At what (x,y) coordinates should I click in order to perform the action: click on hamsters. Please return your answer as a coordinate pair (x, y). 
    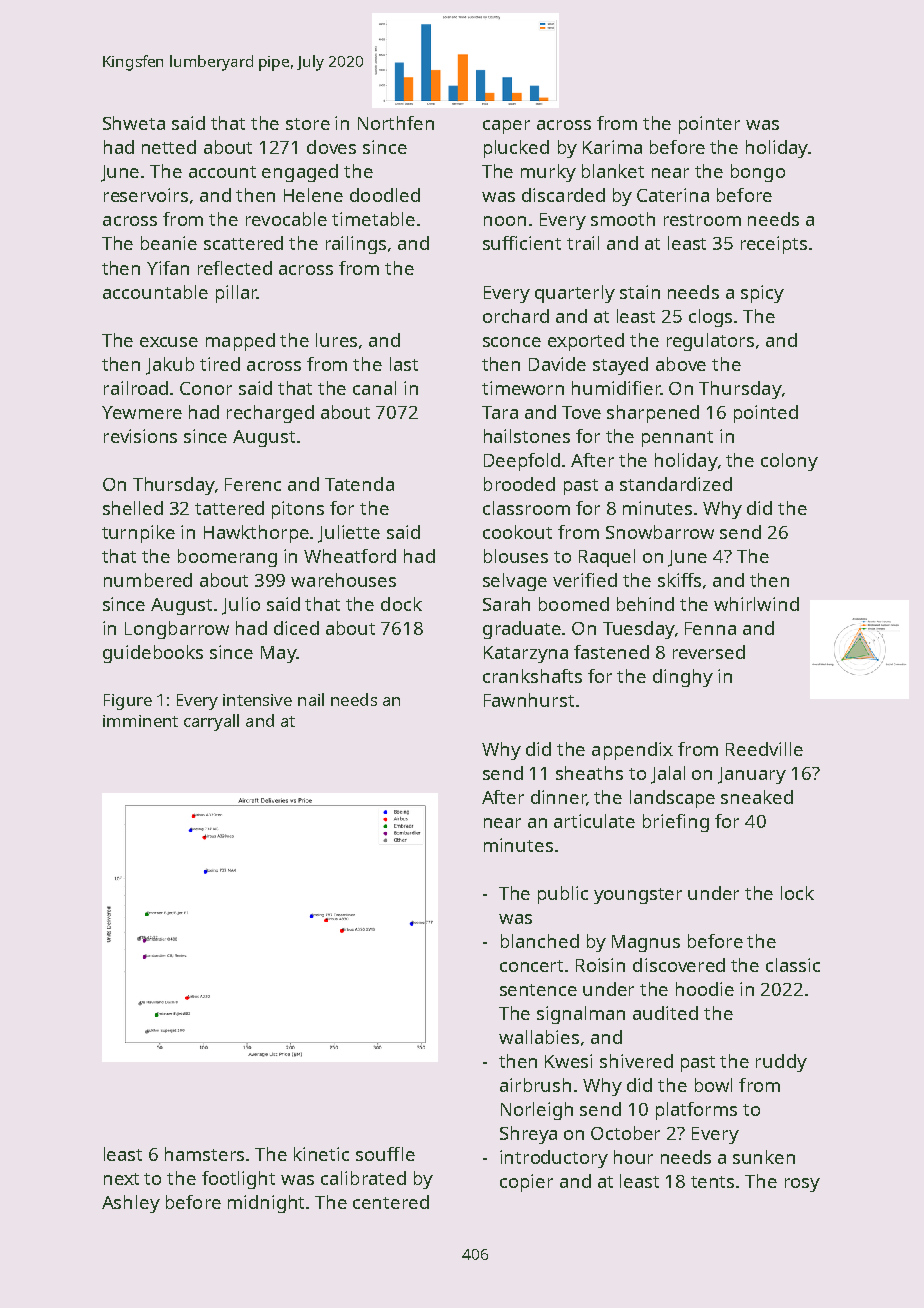
    Looking at the image, I should click on (204, 1154).
